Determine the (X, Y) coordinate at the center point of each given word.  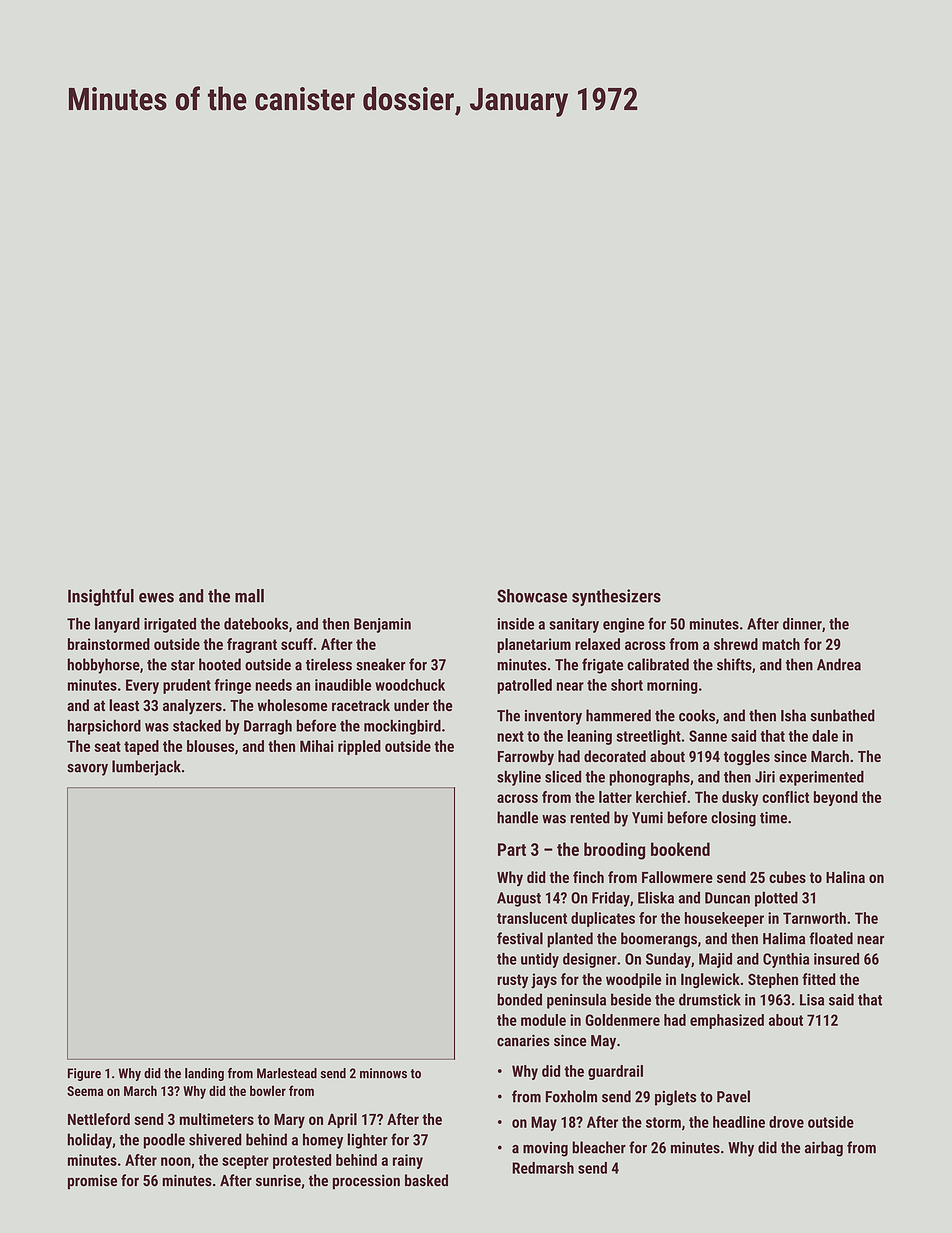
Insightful (101, 597)
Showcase (532, 596)
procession (366, 1182)
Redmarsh (543, 1168)
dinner (802, 624)
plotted (776, 899)
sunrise (278, 1180)
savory (87, 770)
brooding (614, 851)
